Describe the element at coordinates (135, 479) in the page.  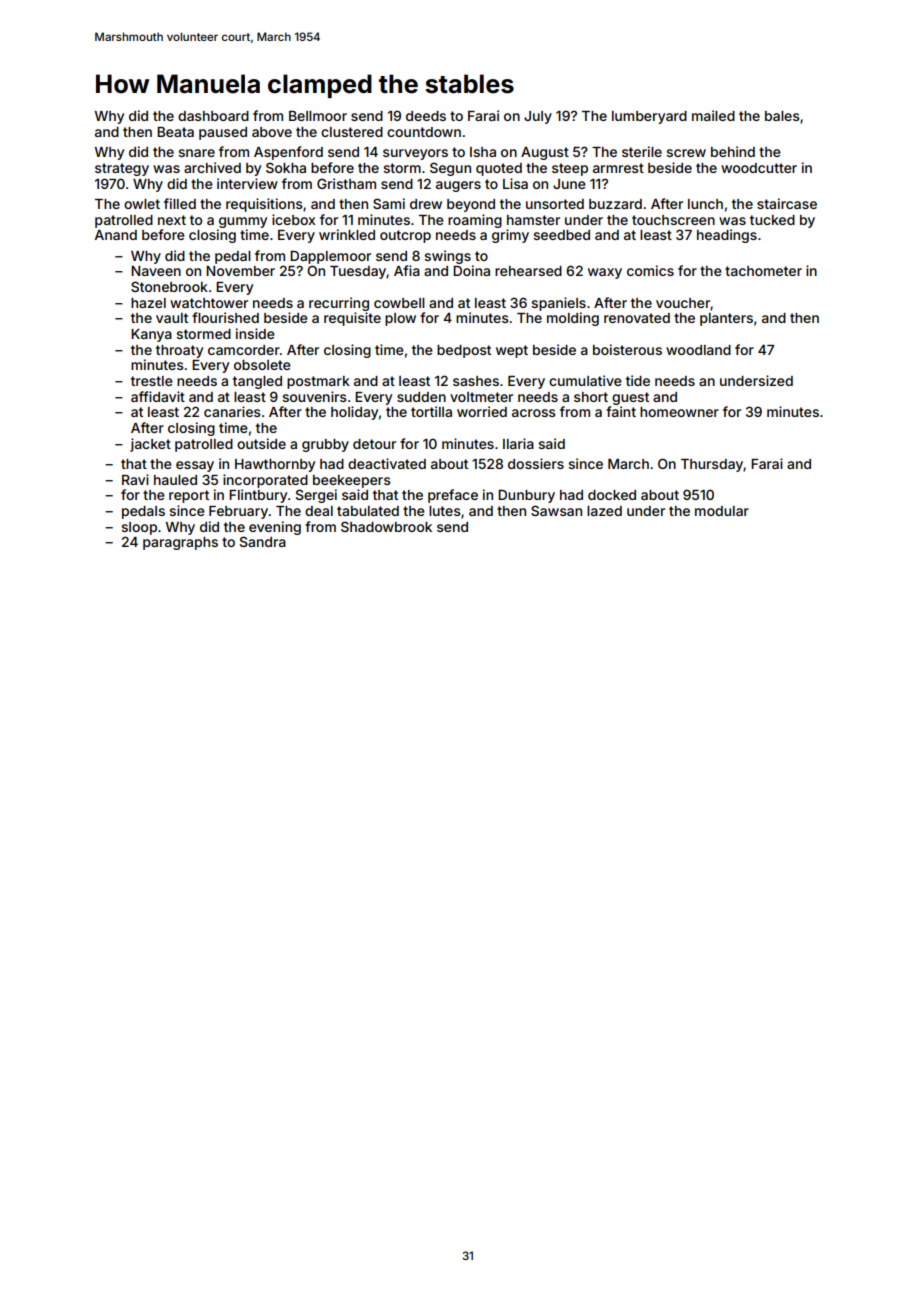
I see `Ravi` at that location.
